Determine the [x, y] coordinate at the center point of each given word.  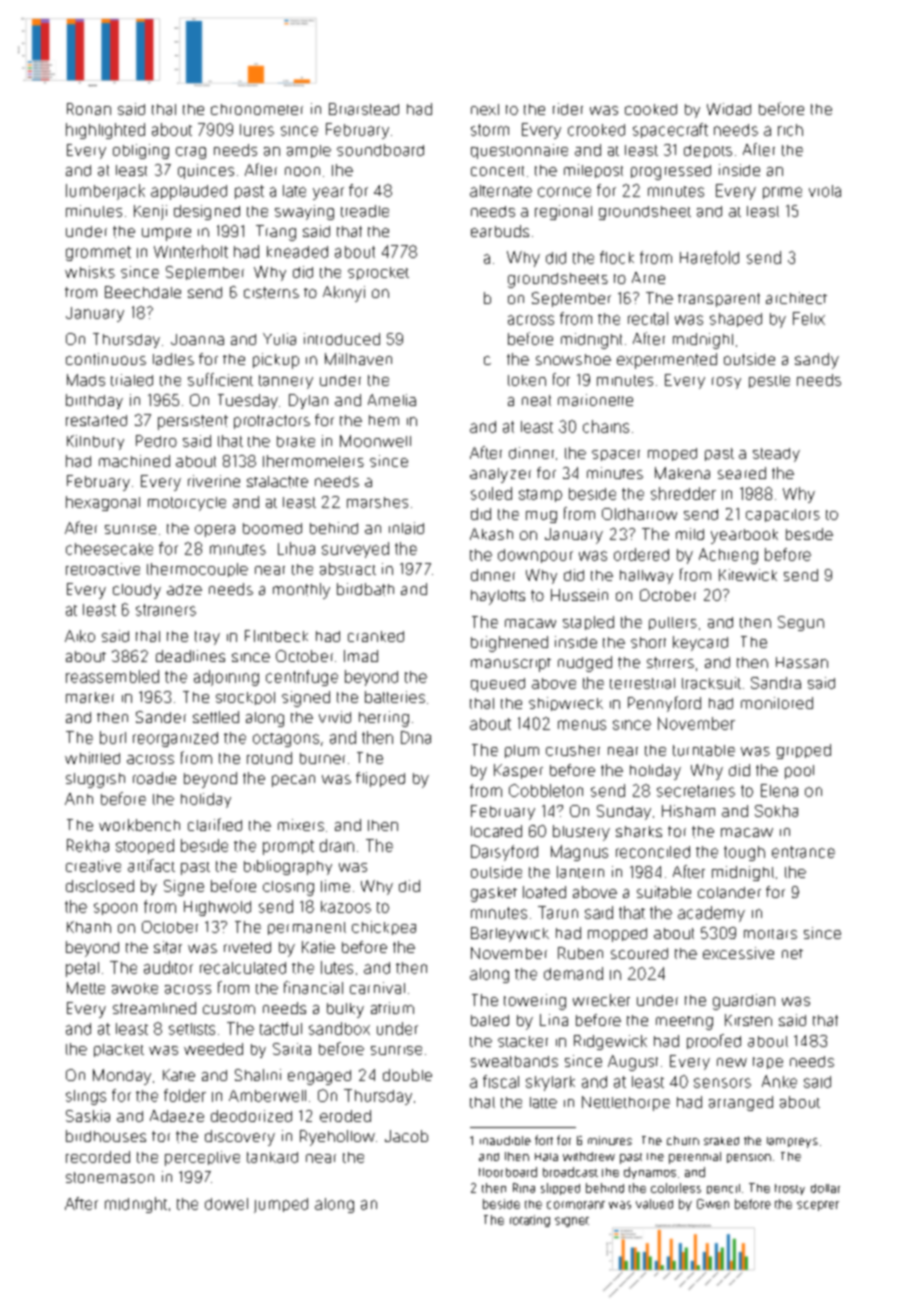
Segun [801, 623]
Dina [416, 737]
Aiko [80, 636]
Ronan [89, 109]
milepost [593, 171]
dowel [226, 1204]
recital [648, 318]
